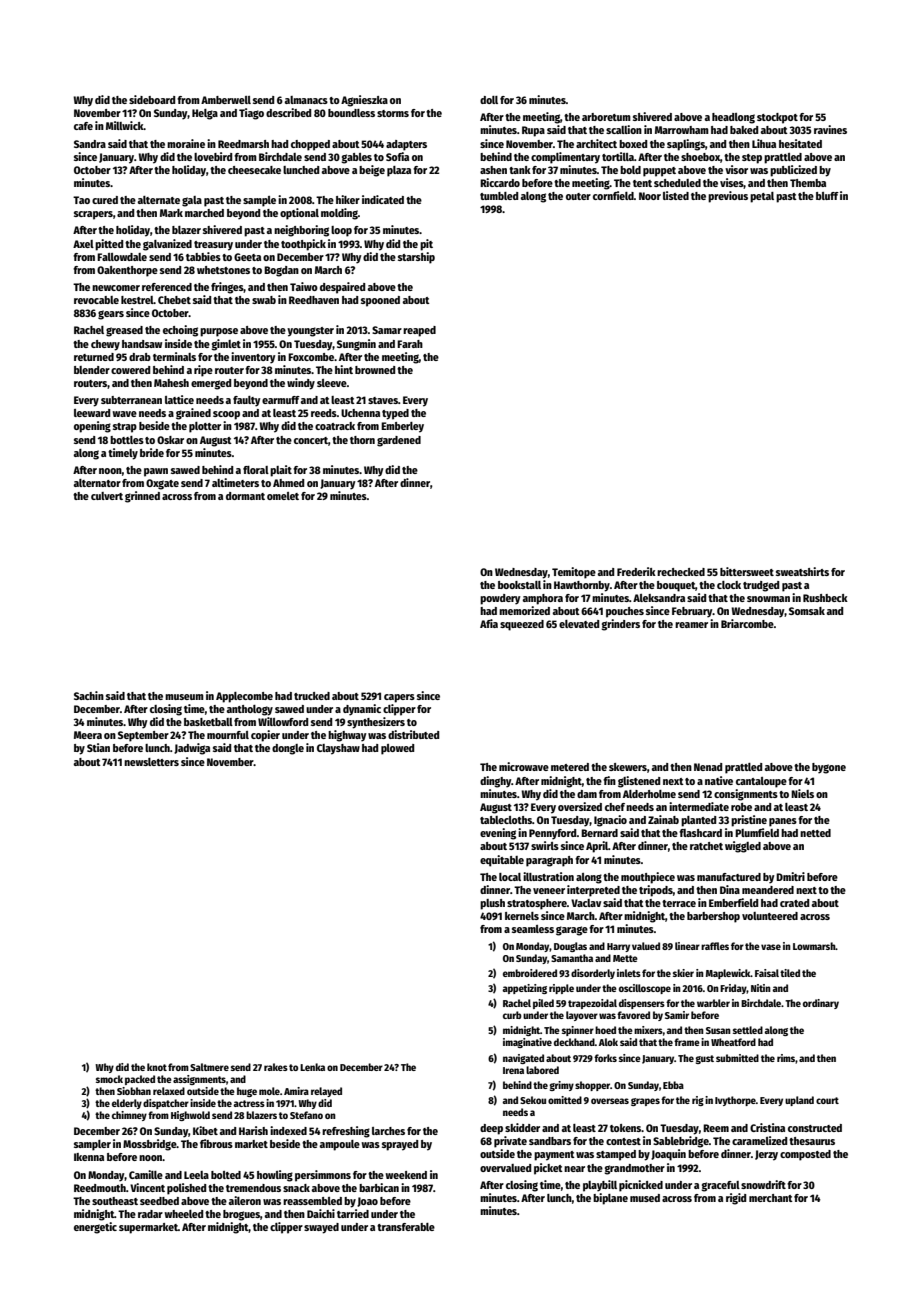 This screenshot has height=1308, width=924. Describe the element at coordinates (397, 749) in the screenshot. I see `plowed` at that location.
